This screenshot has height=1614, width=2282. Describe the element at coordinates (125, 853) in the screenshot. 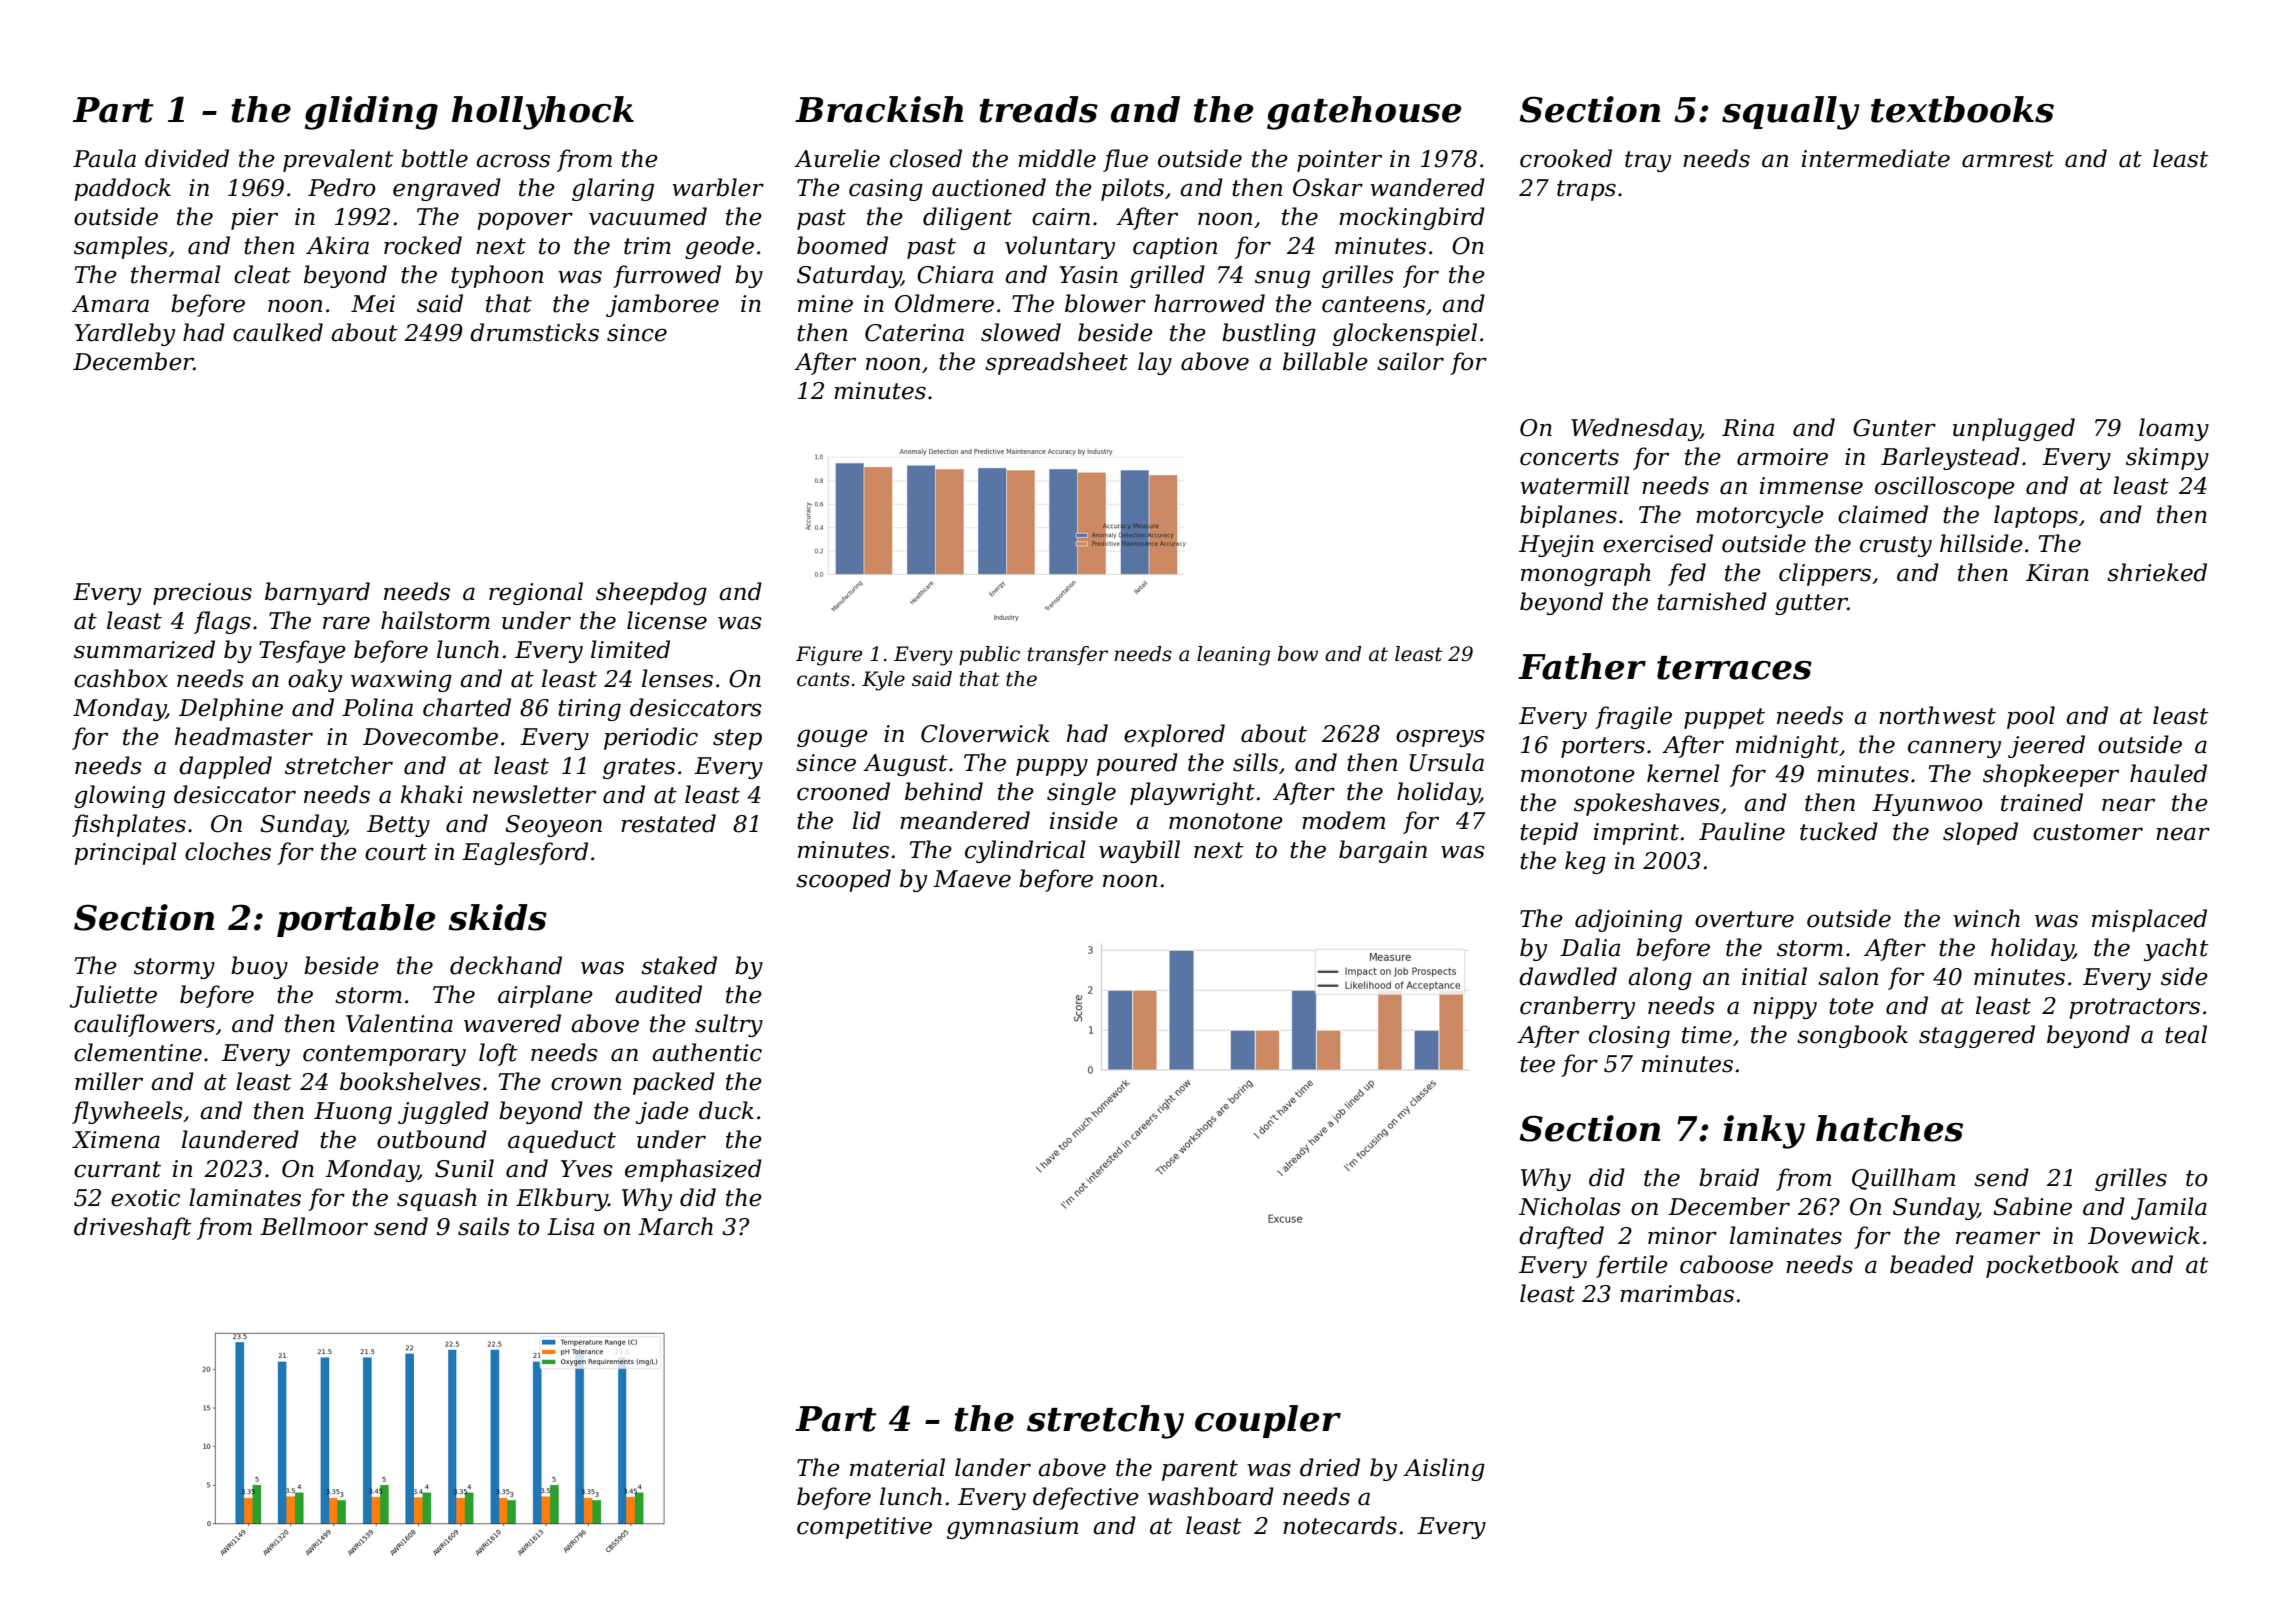

I see `principal` at that location.
